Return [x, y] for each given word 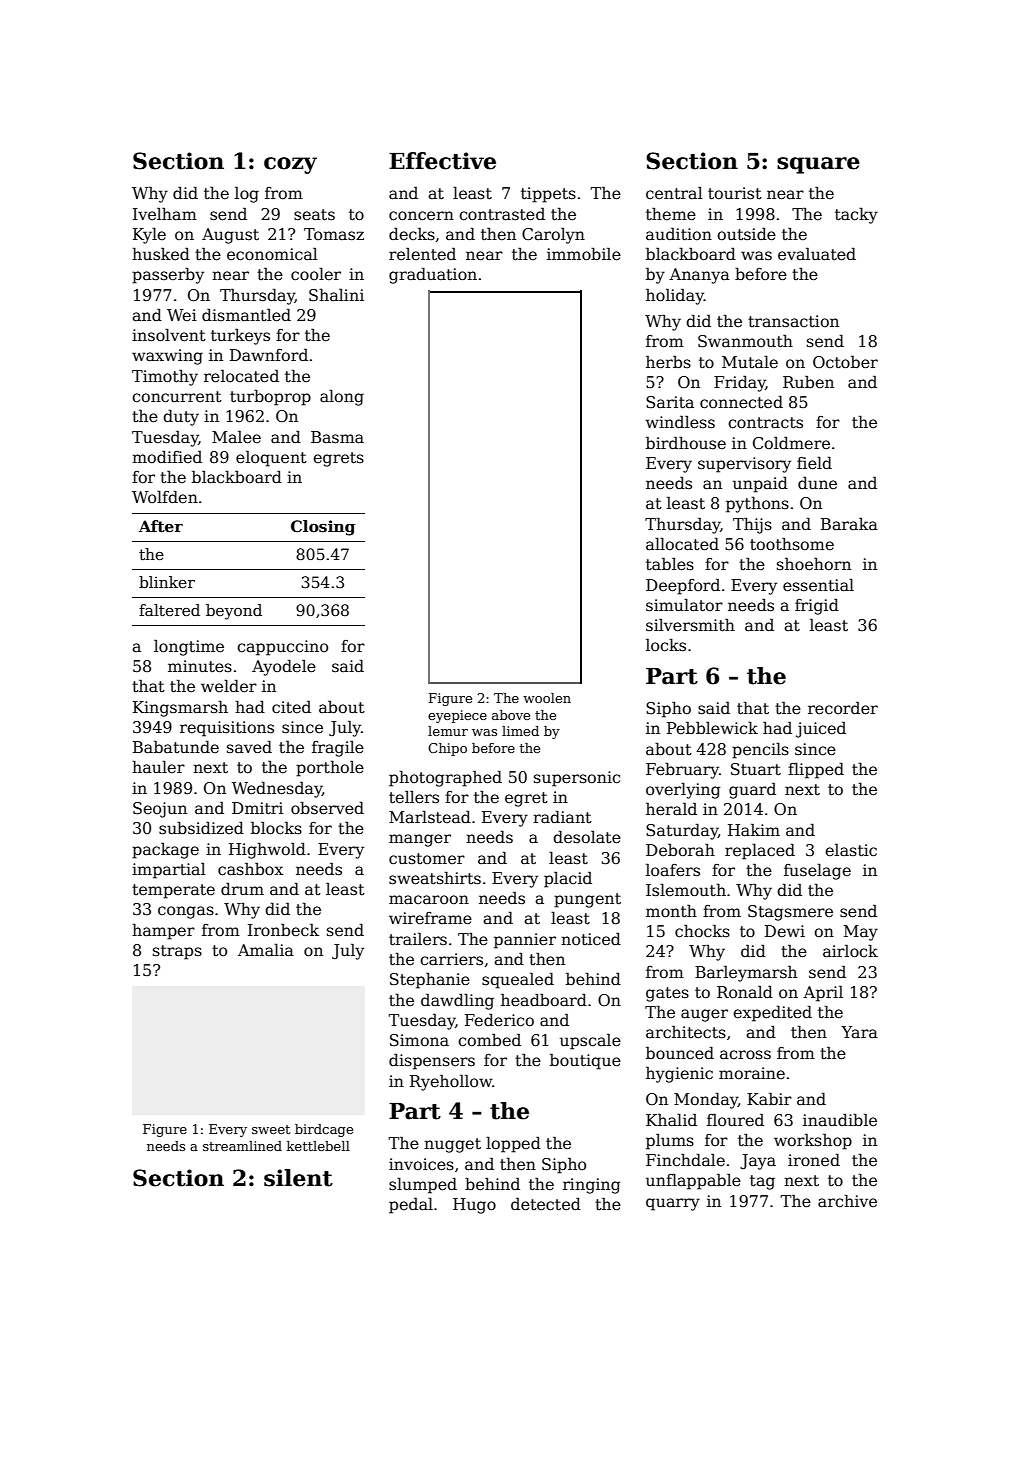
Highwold [267, 850]
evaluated [817, 254]
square [818, 165]
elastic [851, 850]
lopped [513, 1144]
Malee [236, 437]
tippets [548, 195]
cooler [316, 274]
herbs [668, 362]
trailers [418, 939]
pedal [411, 1205]
